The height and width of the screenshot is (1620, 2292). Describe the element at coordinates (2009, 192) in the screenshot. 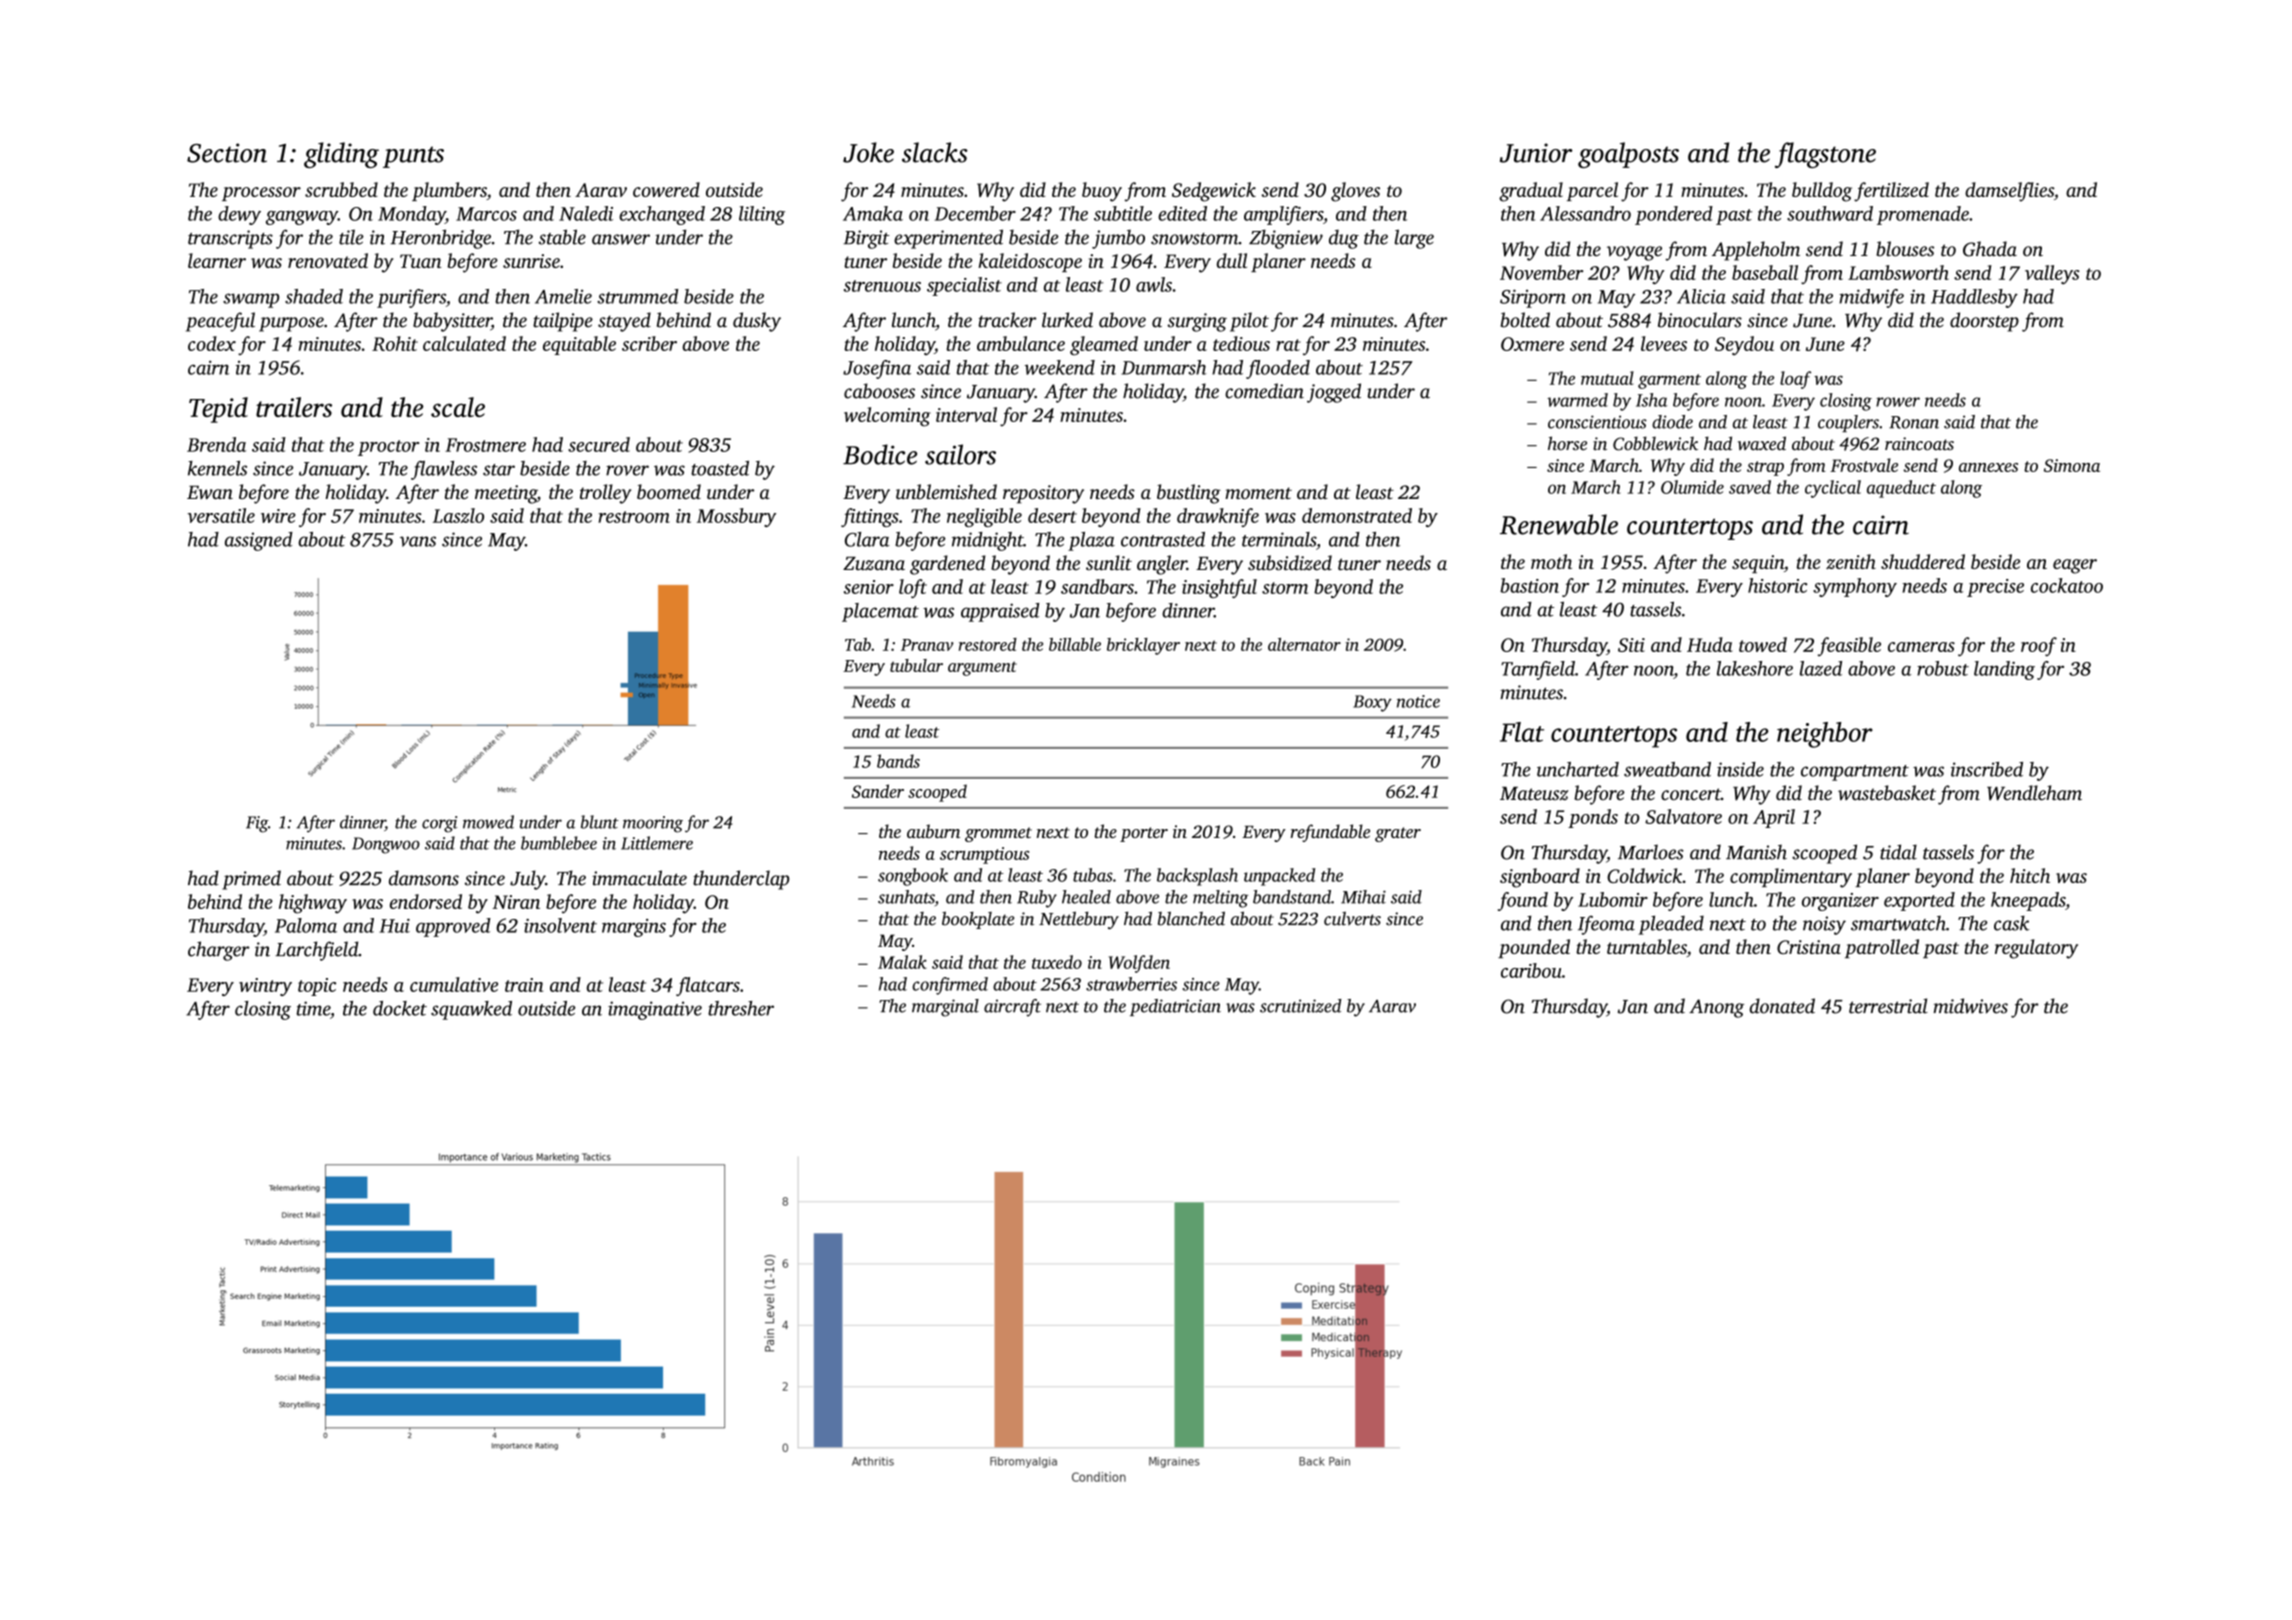

I see `damselflies` at that location.
